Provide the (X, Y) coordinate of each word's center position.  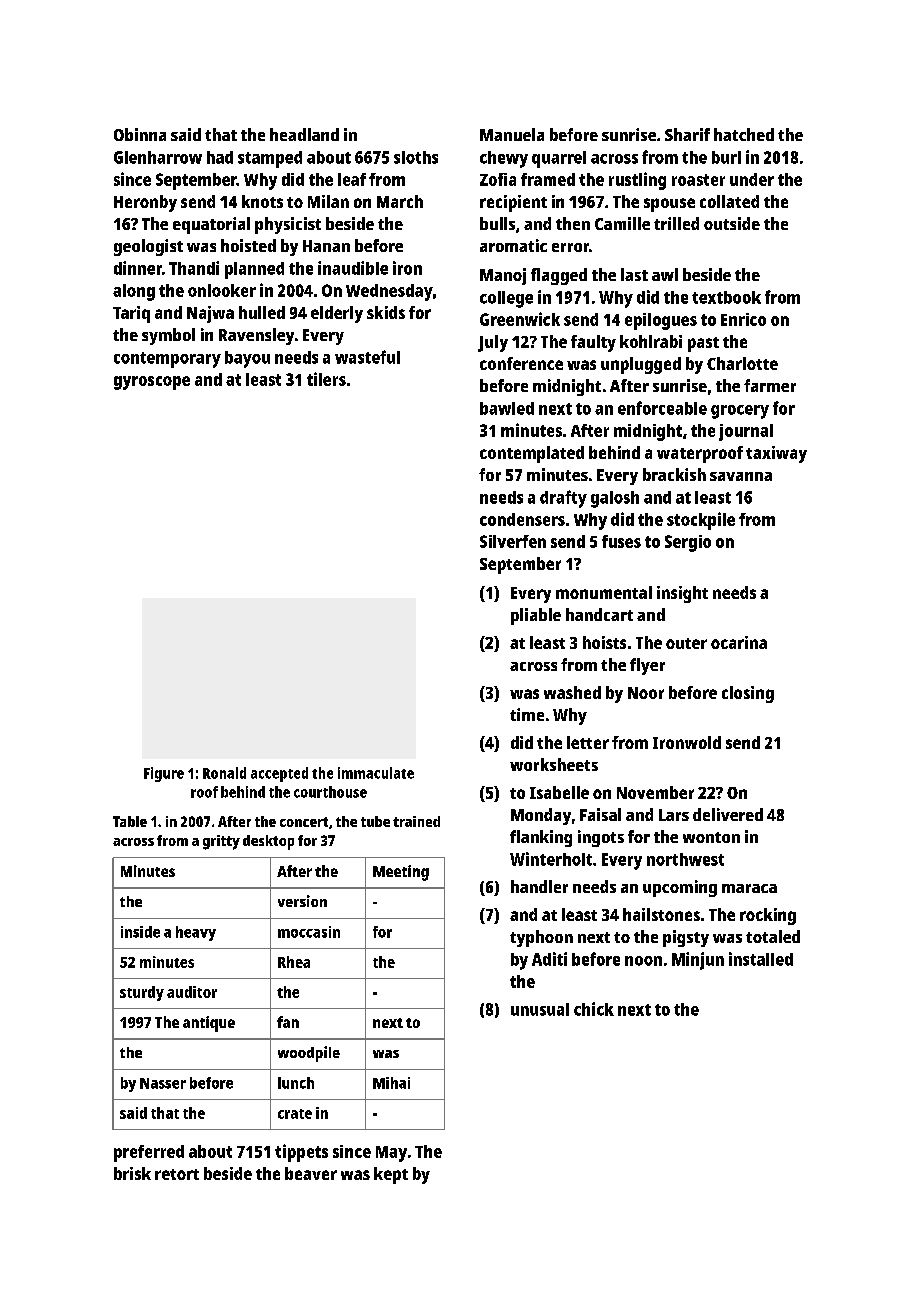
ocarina (739, 642)
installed (761, 959)
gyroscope (152, 383)
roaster (698, 180)
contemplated (532, 454)
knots (262, 201)
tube (375, 821)
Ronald (224, 773)
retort (177, 1174)
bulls (497, 223)
